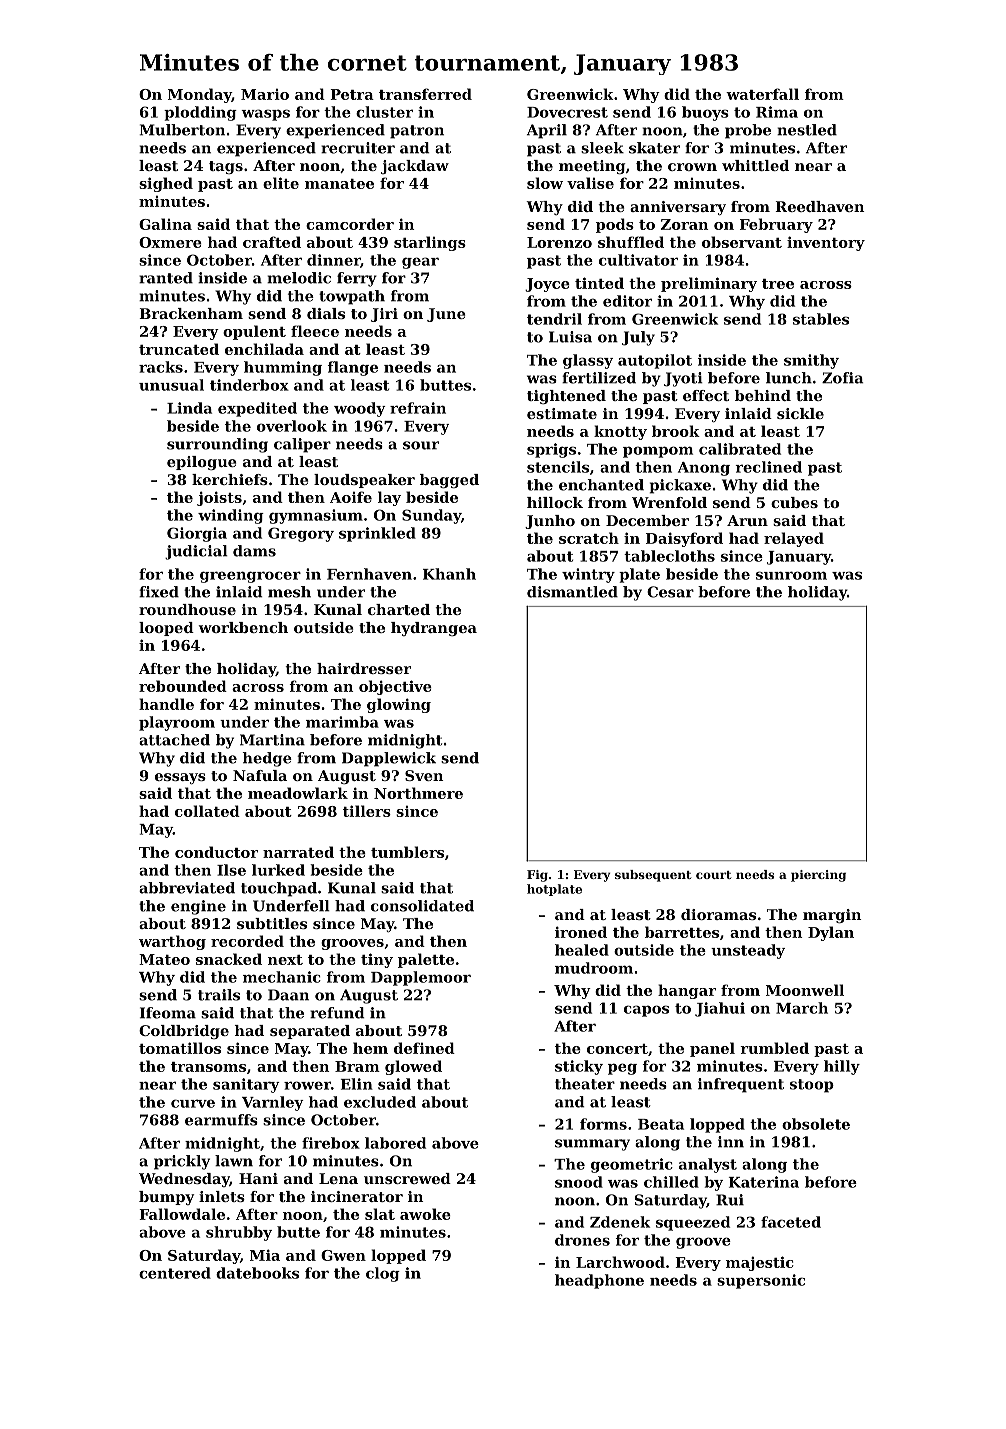 The height and width of the screenshot is (1429, 1006). Describe the element at coordinates (265, 94) in the screenshot. I see `Mario` at that location.
